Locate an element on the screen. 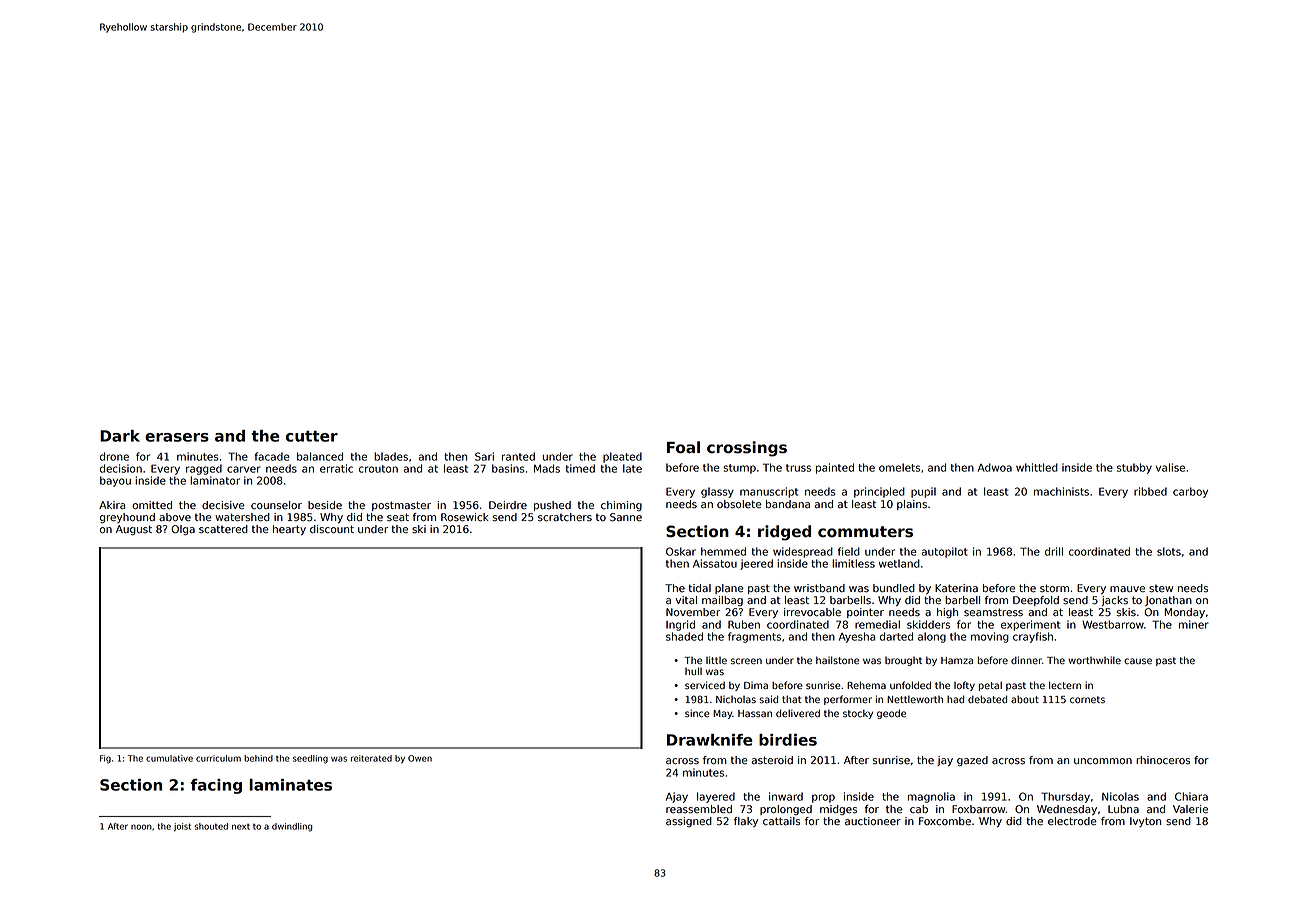 The width and height of the screenshot is (1308, 924). serviced is located at coordinates (705, 685).
